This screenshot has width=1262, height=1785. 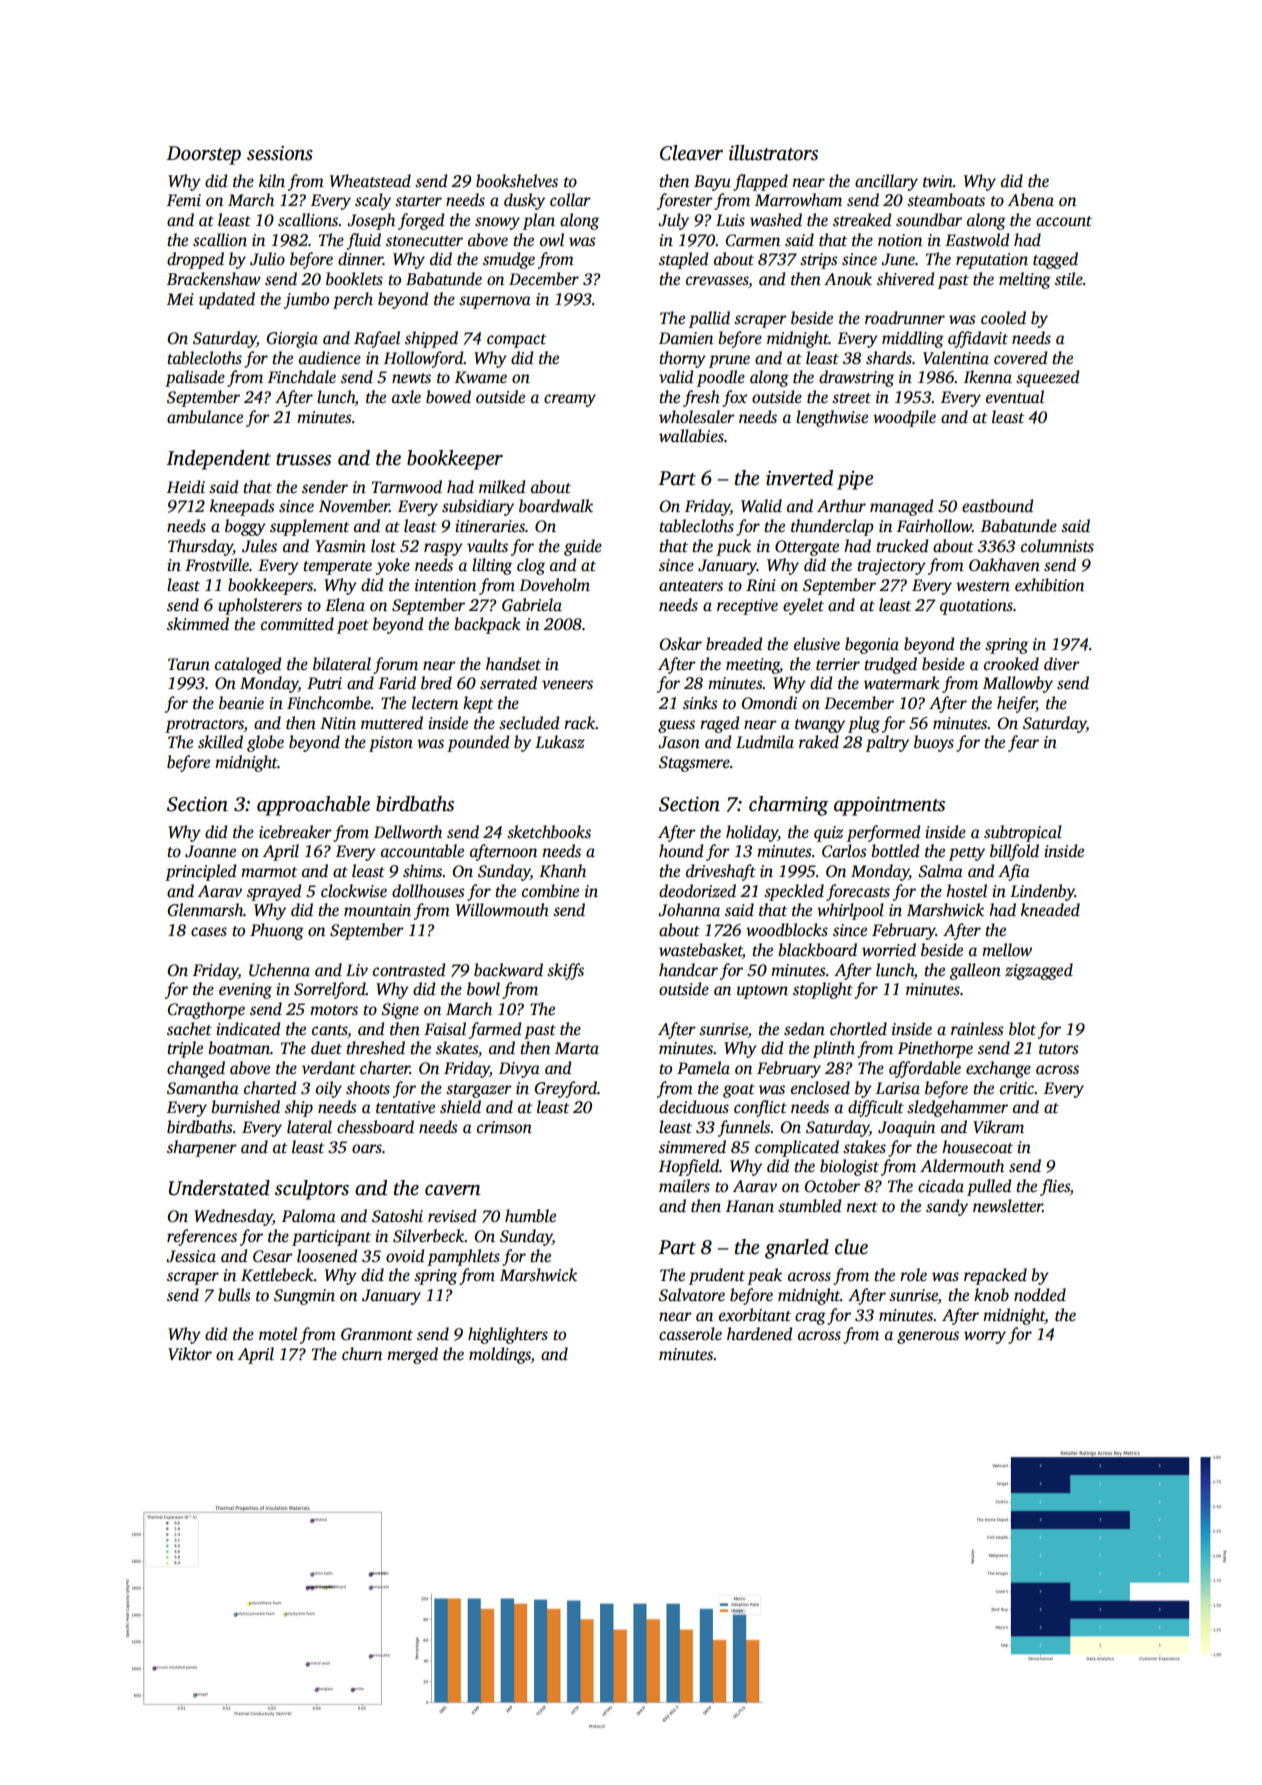 What do you see at coordinates (1014, 872) in the screenshot?
I see `Afia` at bounding box center [1014, 872].
